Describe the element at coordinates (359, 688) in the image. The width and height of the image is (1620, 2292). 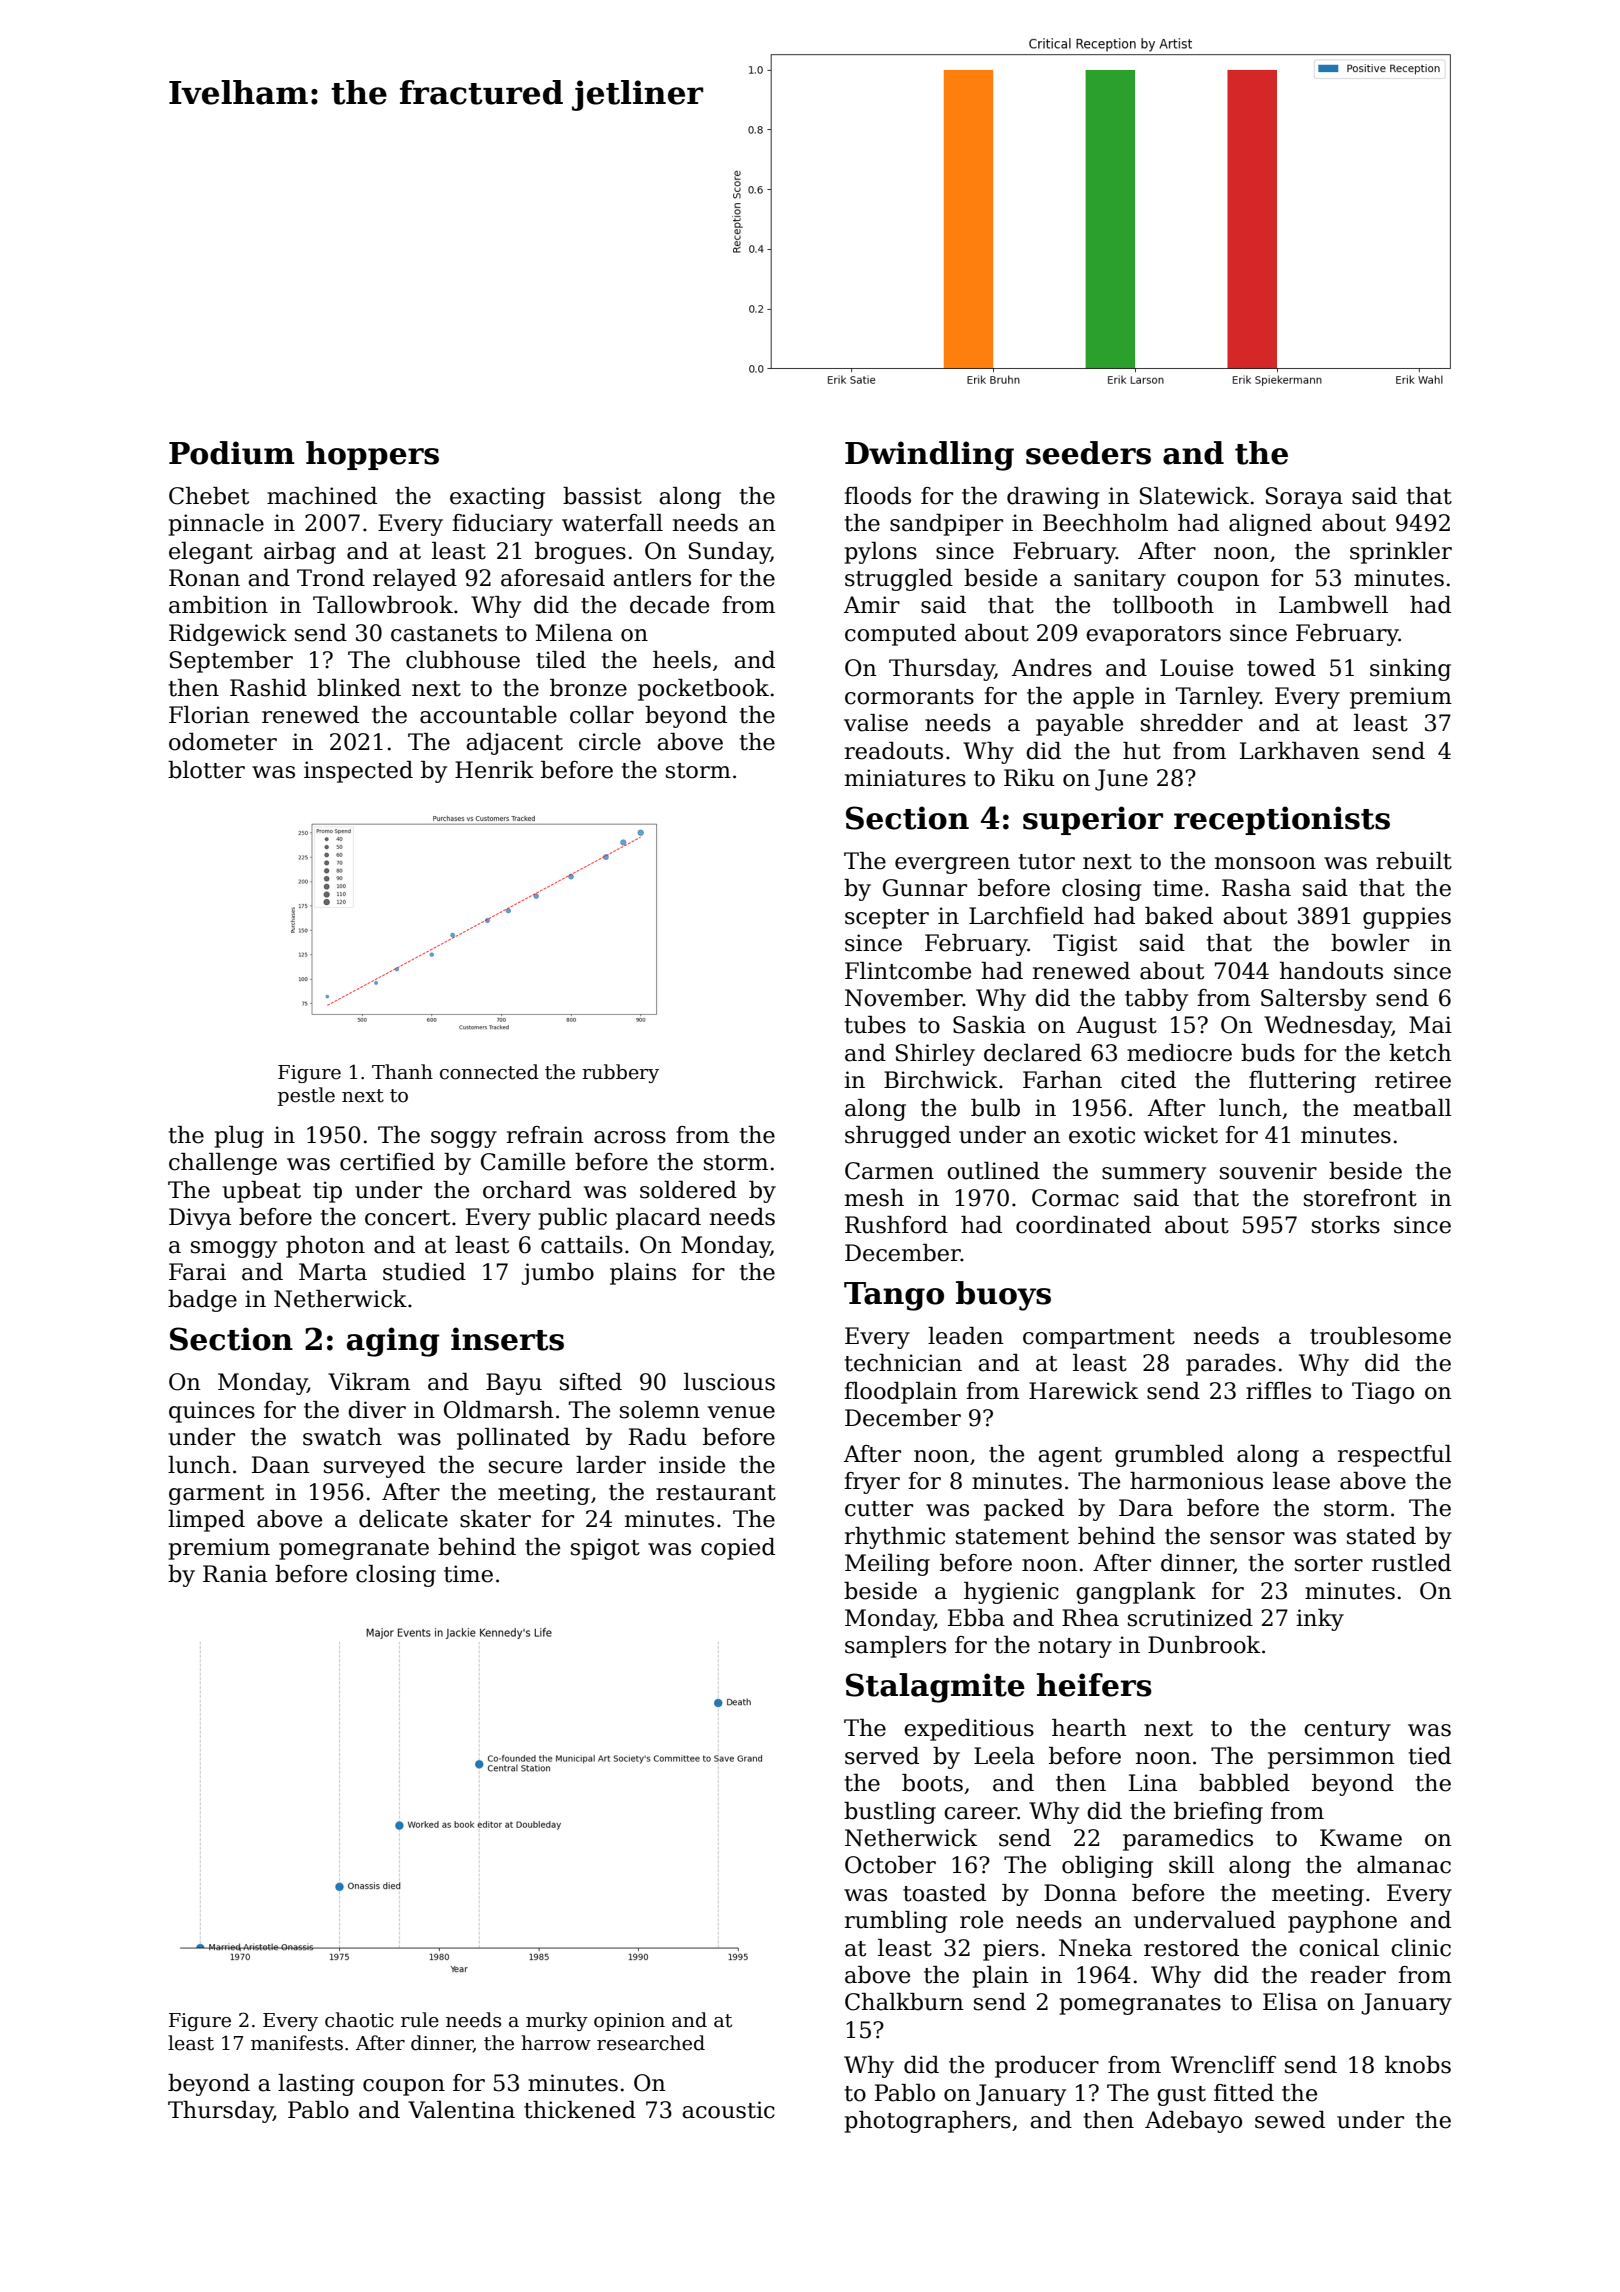
I see `blinked` at that location.
